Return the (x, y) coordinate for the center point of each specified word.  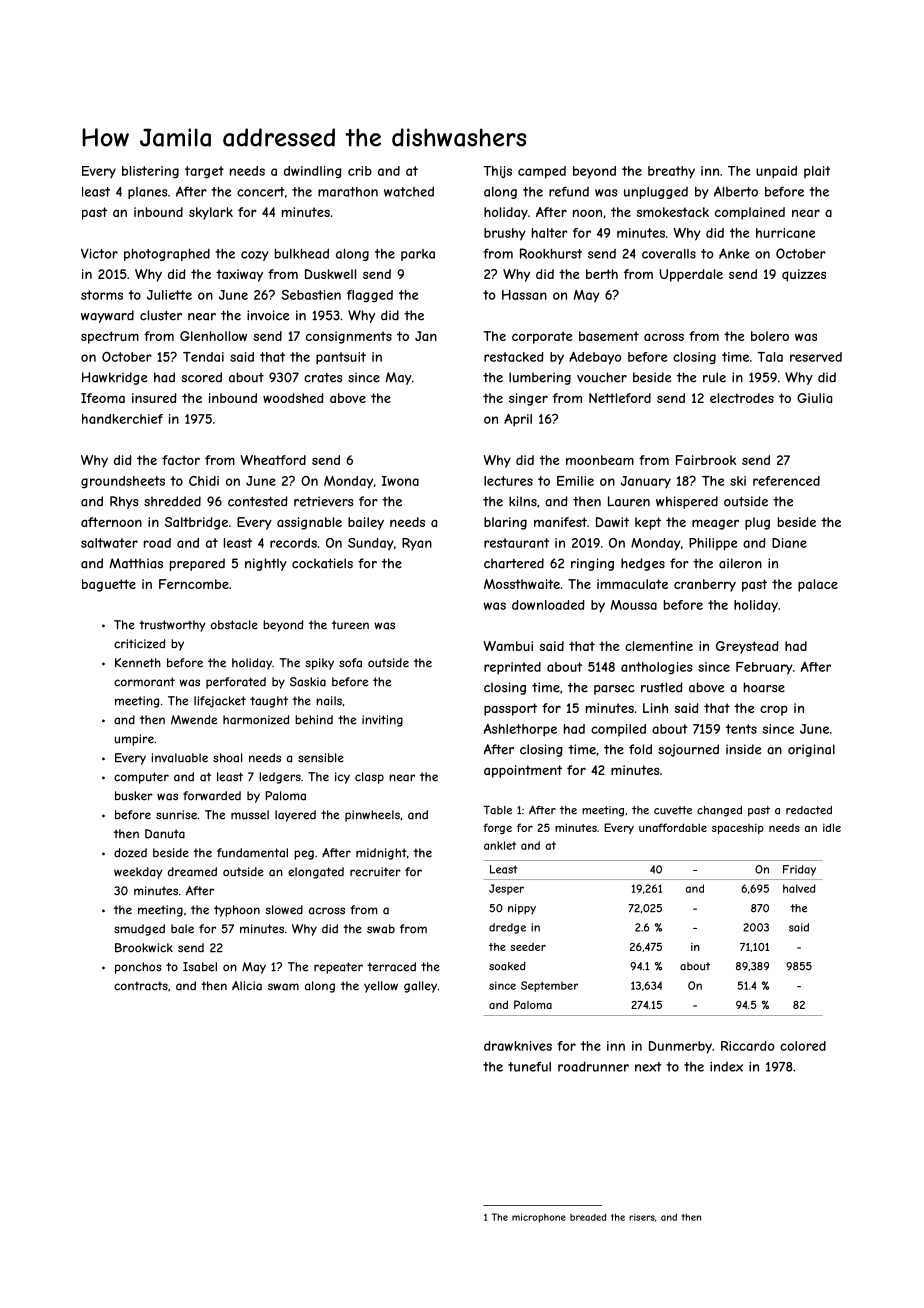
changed (719, 811)
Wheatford (273, 460)
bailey (366, 523)
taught (269, 702)
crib (360, 171)
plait (817, 172)
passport (510, 709)
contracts (141, 986)
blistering (150, 172)
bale (182, 929)
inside (743, 749)
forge (497, 828)
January (646, 482)
